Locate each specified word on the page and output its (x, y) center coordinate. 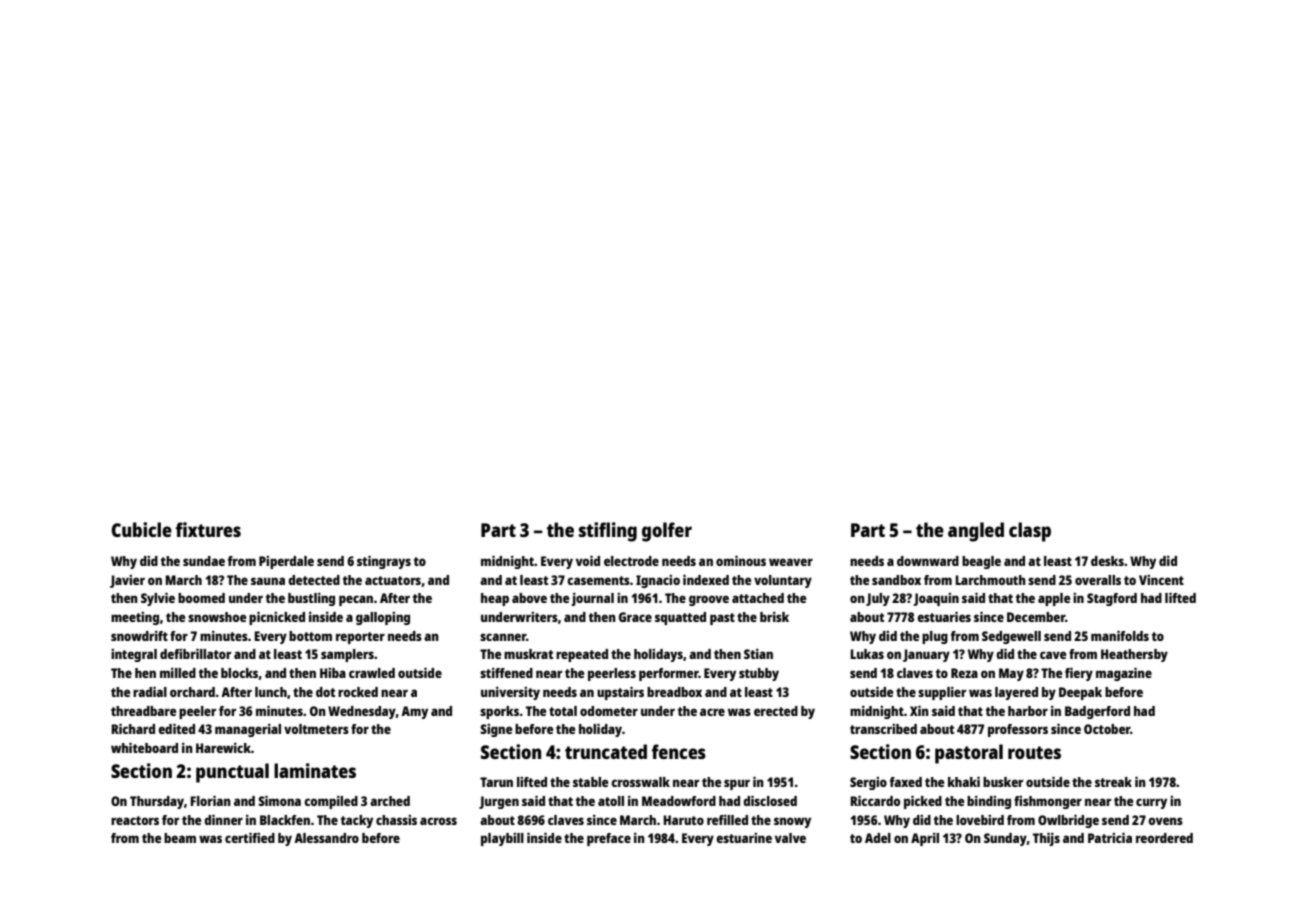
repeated (582, 655)
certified (250, 837)
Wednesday (362, 712)
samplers (347, 655)
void (588, 560)
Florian (210, 800)
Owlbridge (1068, 821)
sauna (268, 581)
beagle (981, 562)
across (438, 821)
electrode (631, 561)
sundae (204, 561)
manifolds (1120, 635)
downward (928, 561)
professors (1018, 730)
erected (776, 711)
